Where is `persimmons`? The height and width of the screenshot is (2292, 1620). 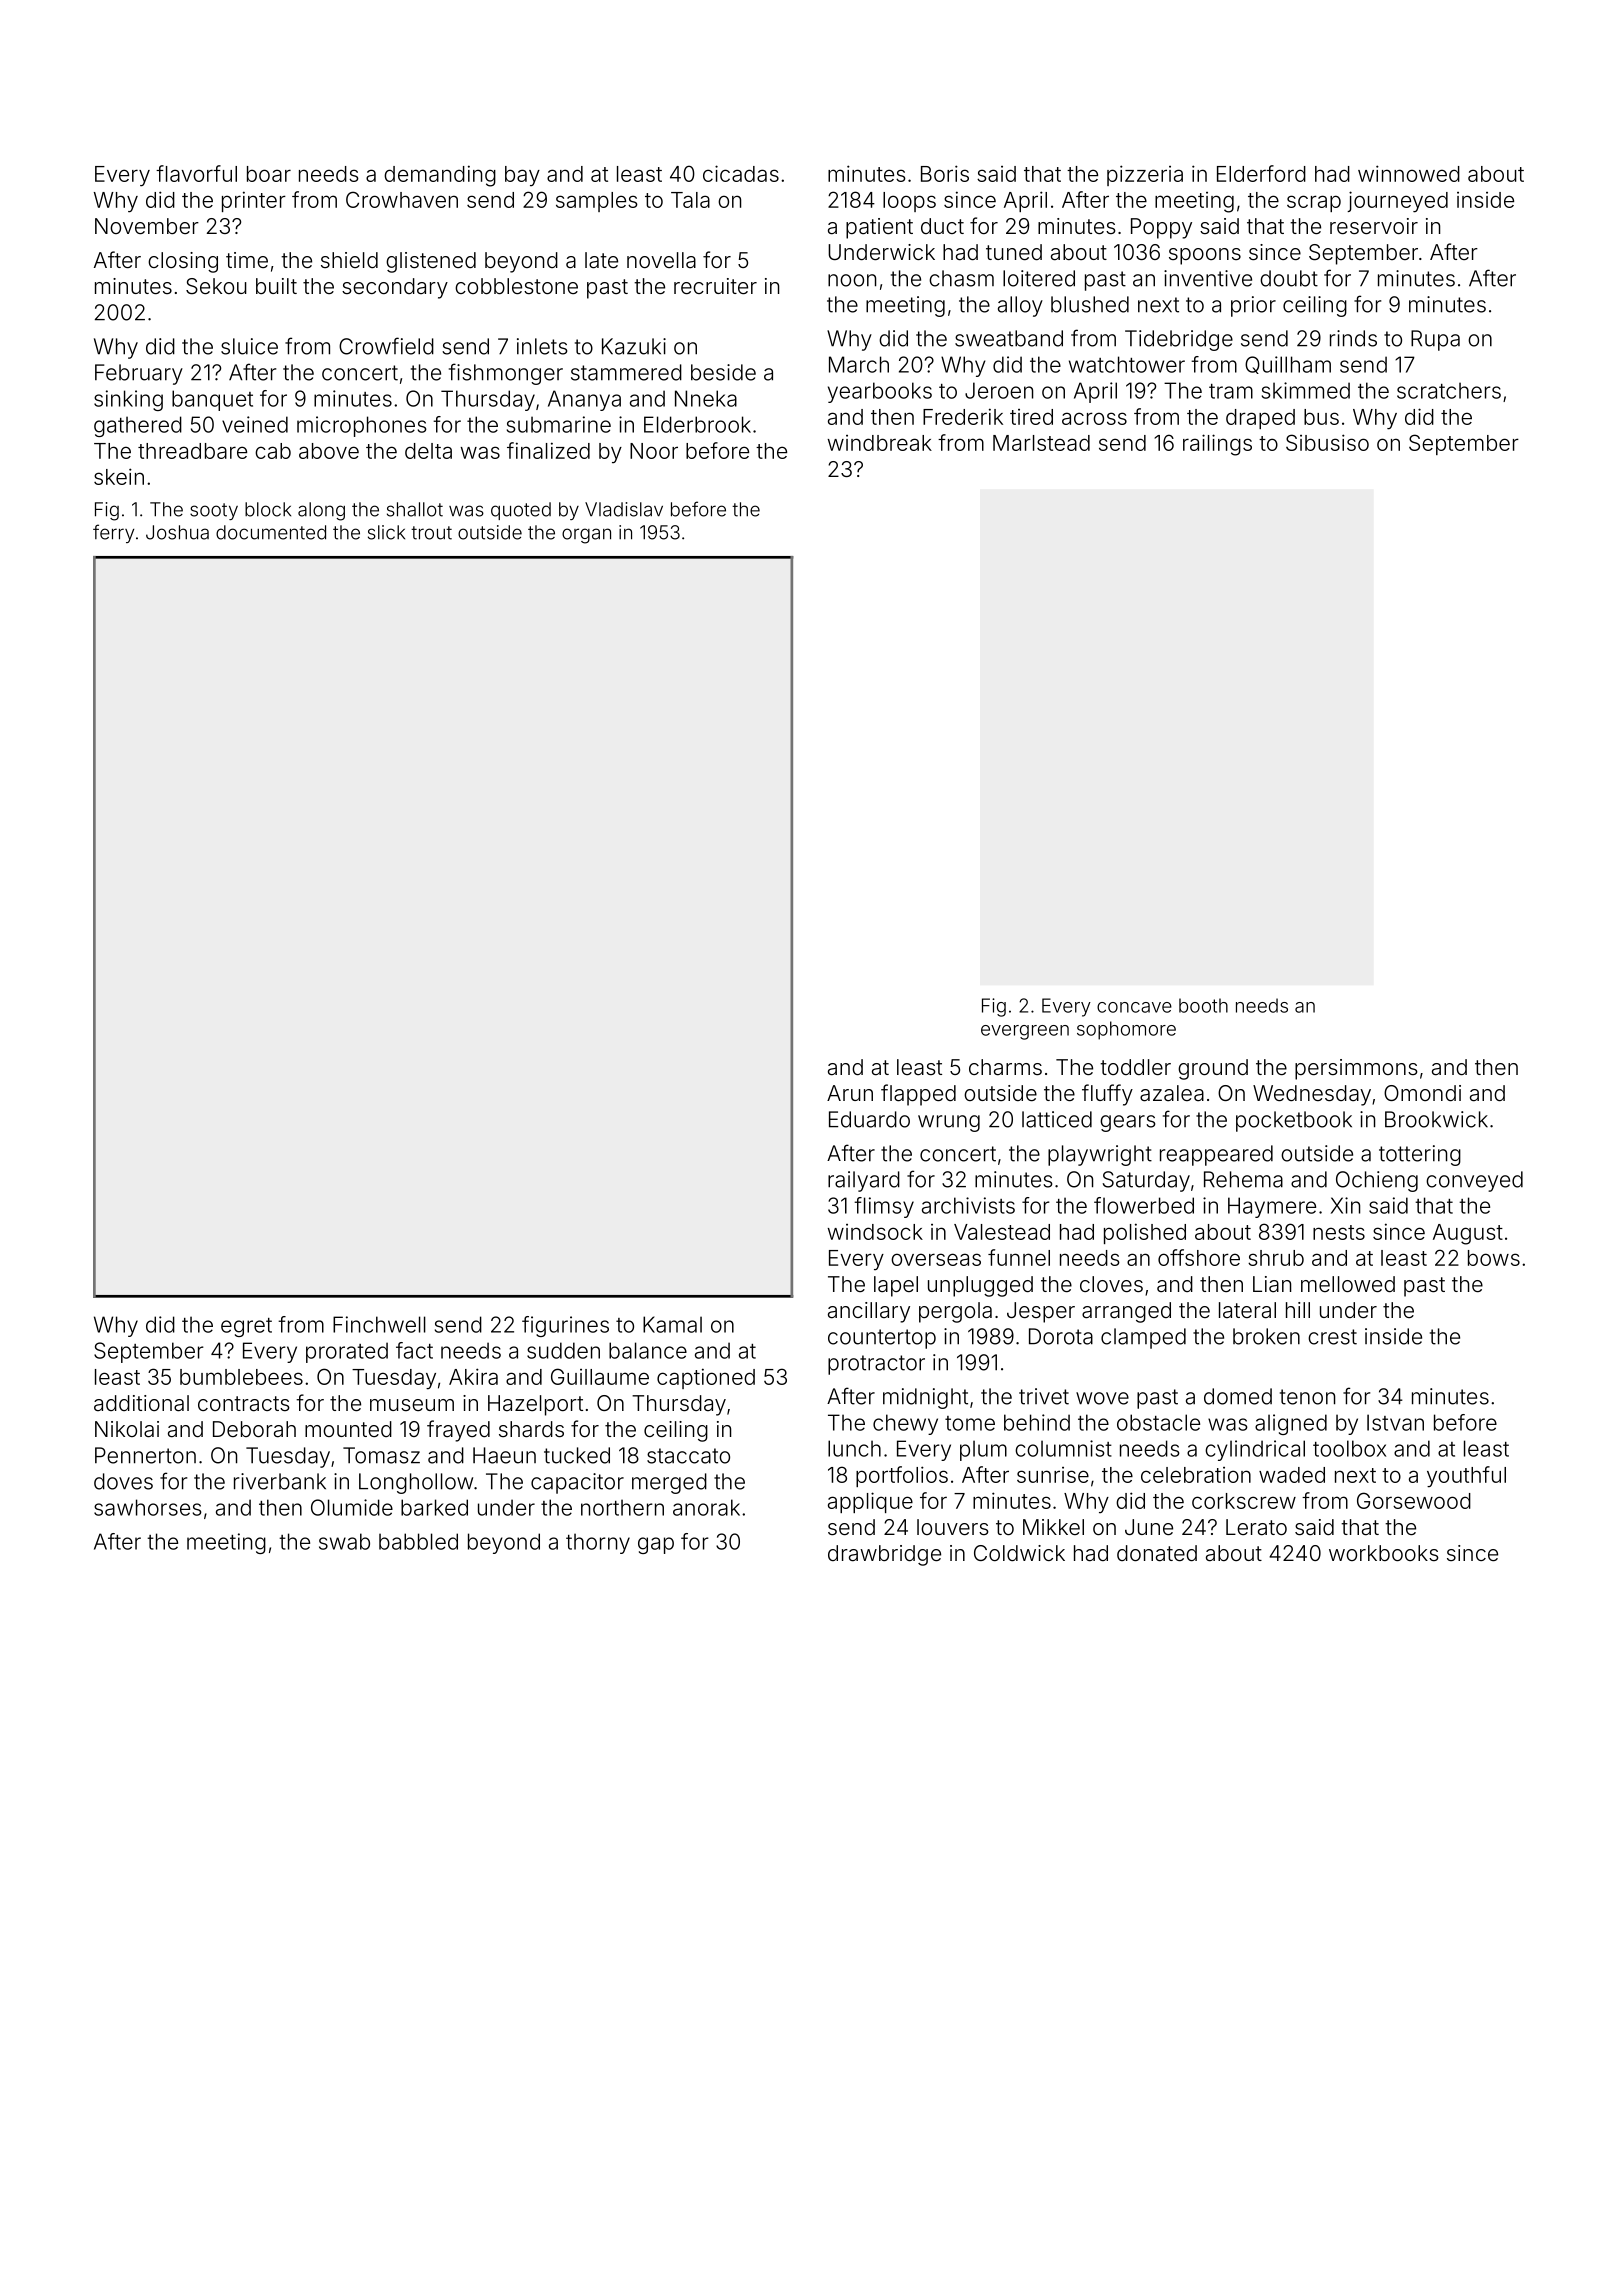
persimmons is located at coordinates (1356, 1069).
